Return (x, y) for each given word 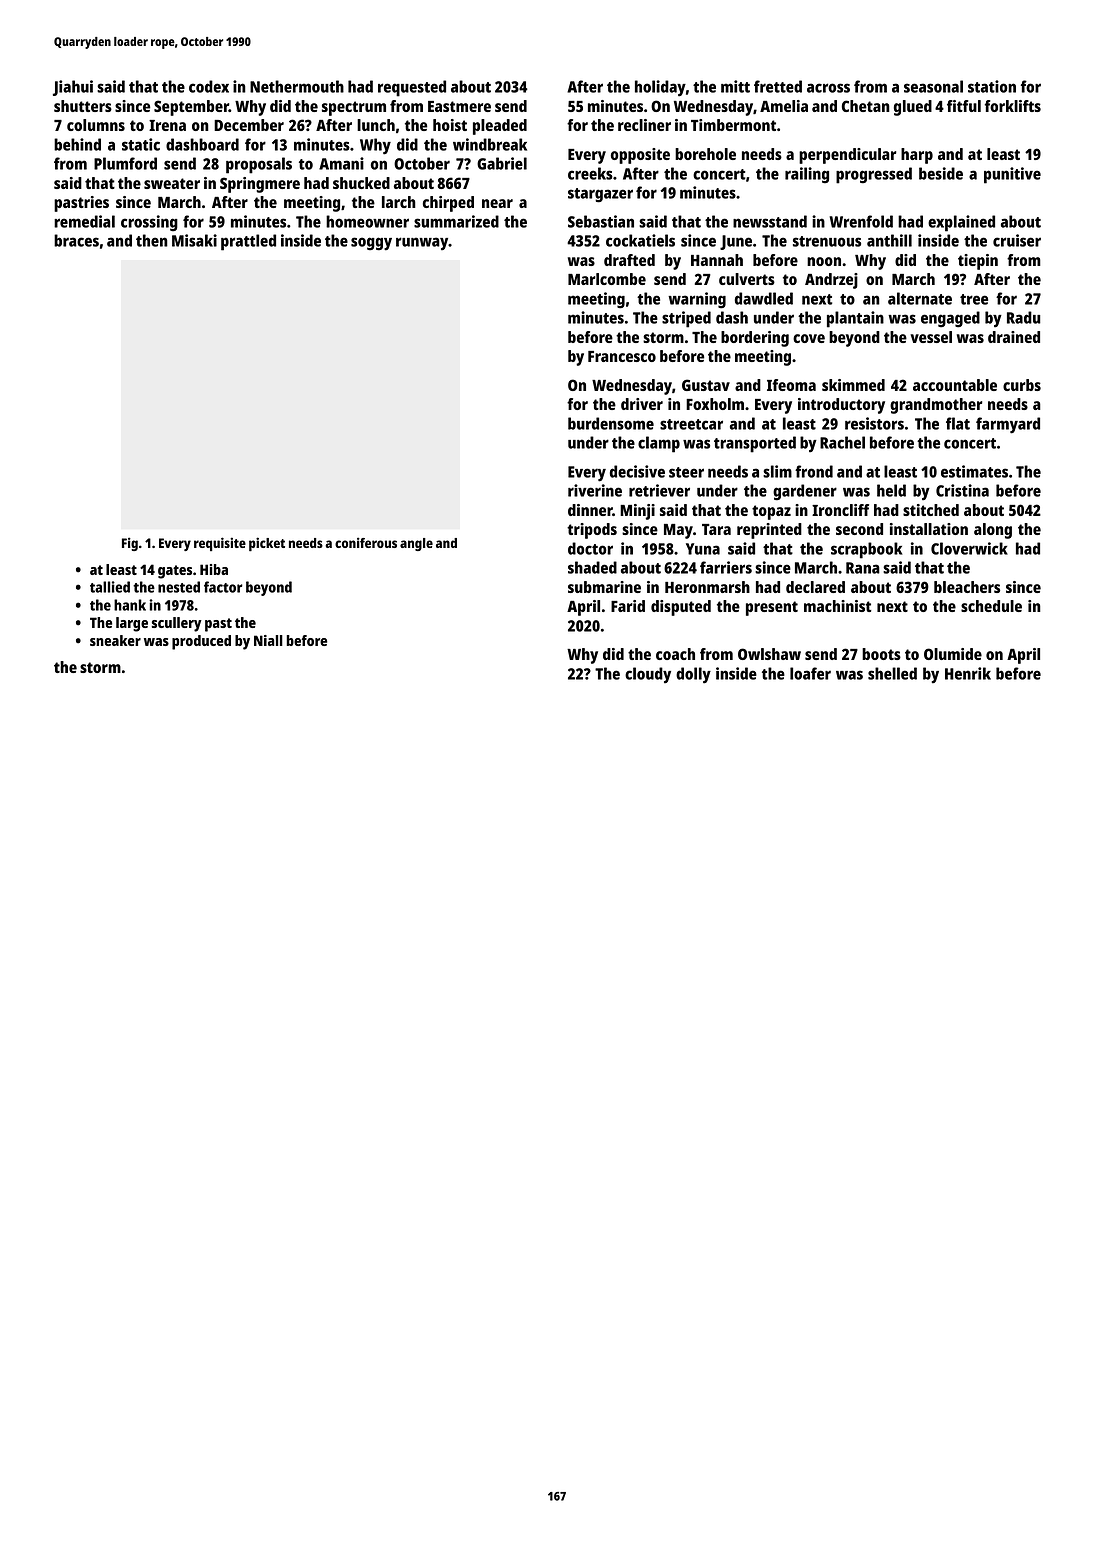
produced (201, 642)
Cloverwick (969, 548)
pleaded (500, 127)
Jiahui (73, 88)
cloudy (648, 675)
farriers (726, 567)
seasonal (933, 86)
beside (941, 173)
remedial (84, 221)
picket (267, 544)
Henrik (968, 673)
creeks (590, 173)
